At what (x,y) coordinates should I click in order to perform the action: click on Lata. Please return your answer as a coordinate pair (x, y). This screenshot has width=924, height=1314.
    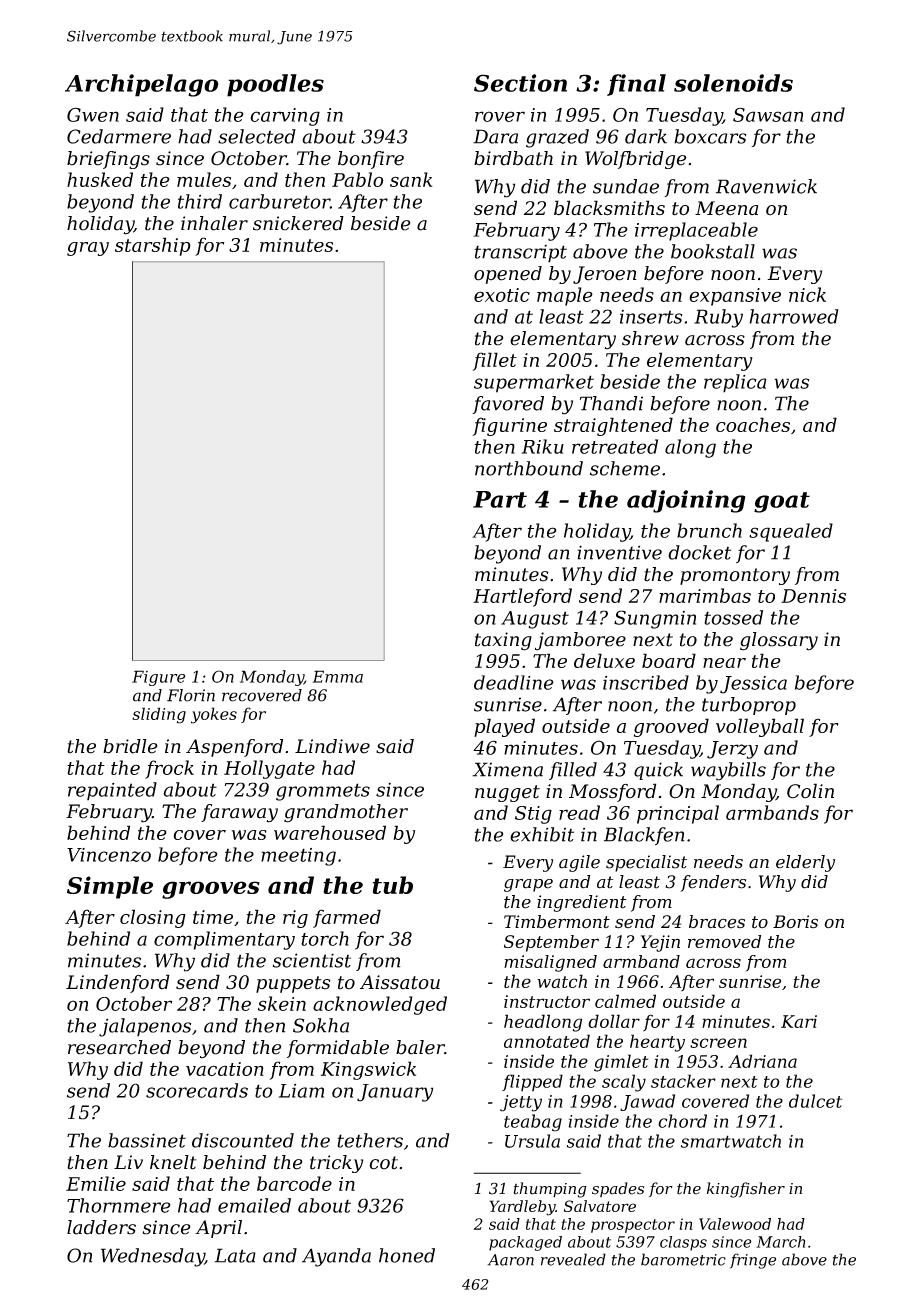
    Looking at the image, I should click on (235, 1255).
